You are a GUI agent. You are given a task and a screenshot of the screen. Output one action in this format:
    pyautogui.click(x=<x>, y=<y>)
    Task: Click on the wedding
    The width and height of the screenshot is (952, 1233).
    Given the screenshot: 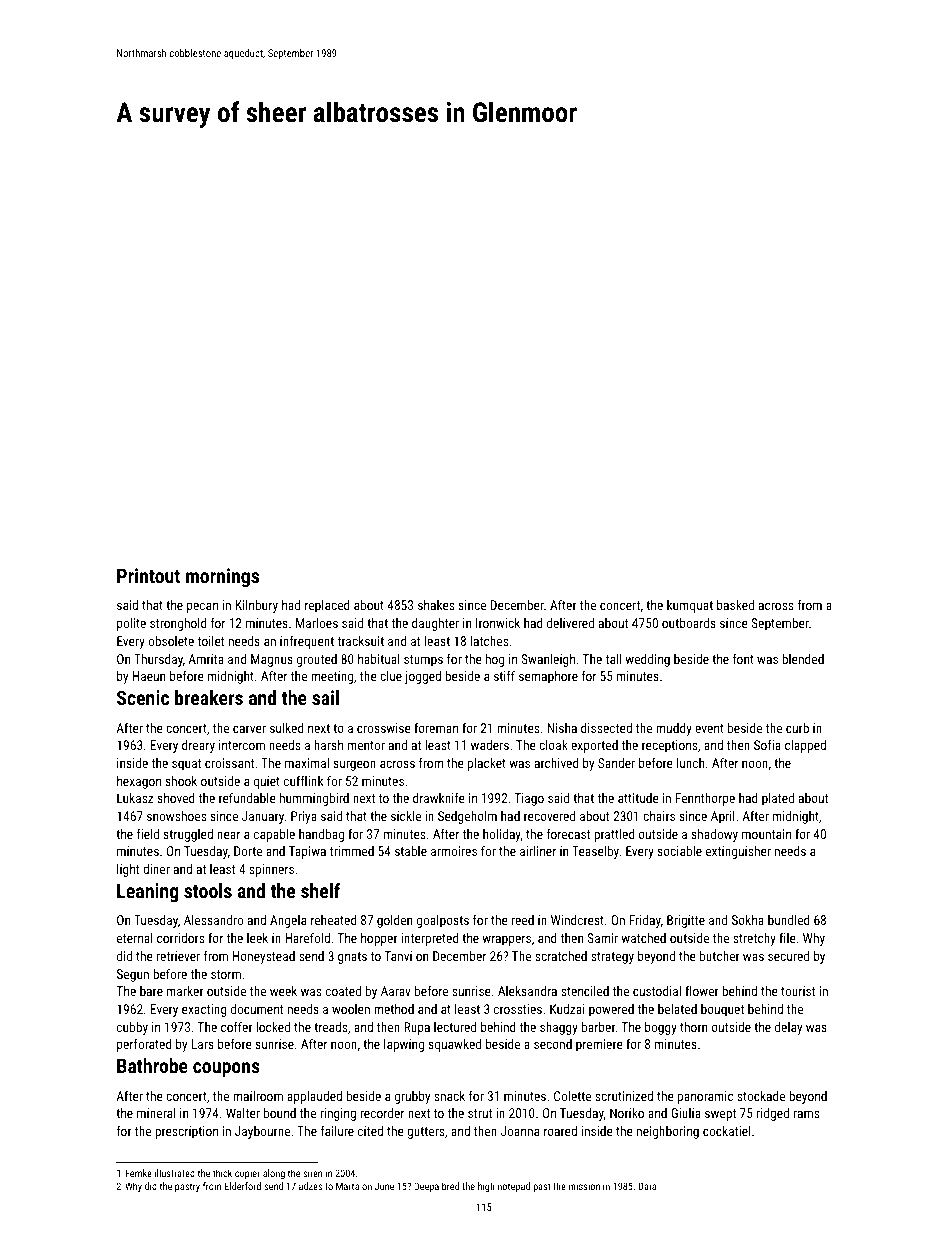 What is the action you would take?
    pyautogui.click(x=647, y=660)
